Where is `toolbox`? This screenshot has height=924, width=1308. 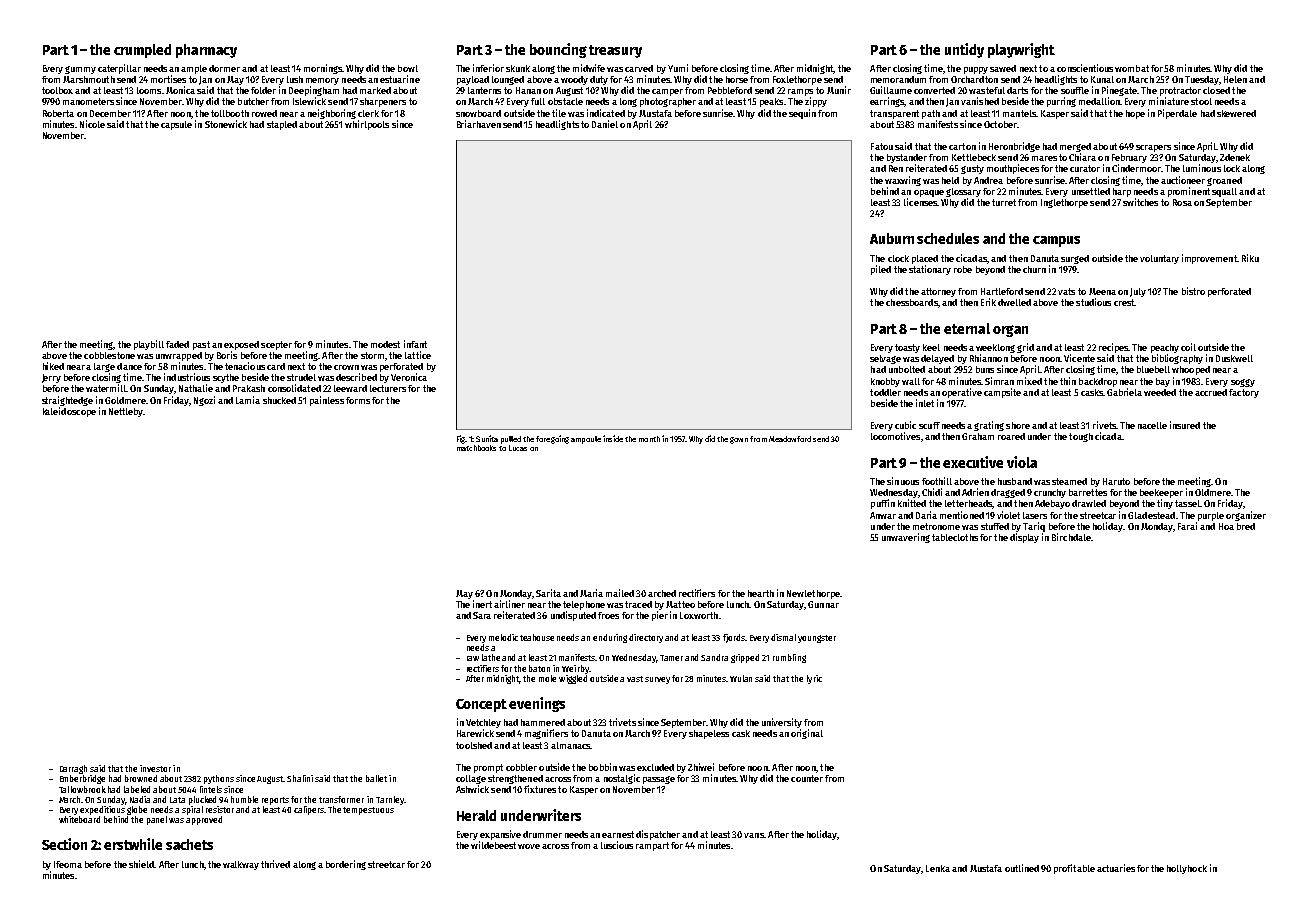
toolbox is located at coordinates (57, 90).
